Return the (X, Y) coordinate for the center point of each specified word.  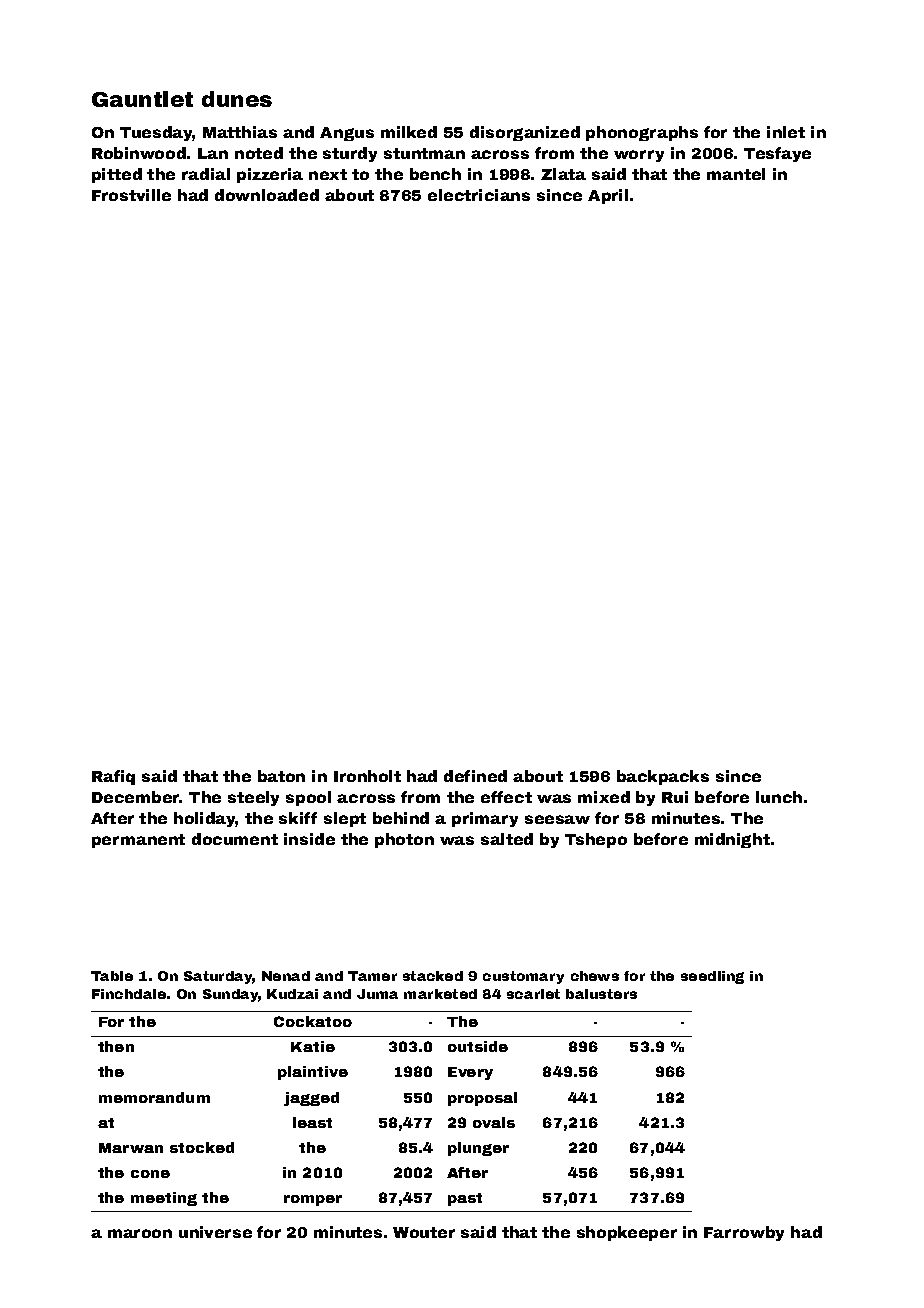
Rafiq (113, 777)
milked (409, 132)
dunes (237, 99)
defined (475, 776)
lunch (779, 797)
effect (506, 797)
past (465, 1199)
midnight (732, 840)
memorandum (154, 1097)
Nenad (286, 976)
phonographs (642, 133)
